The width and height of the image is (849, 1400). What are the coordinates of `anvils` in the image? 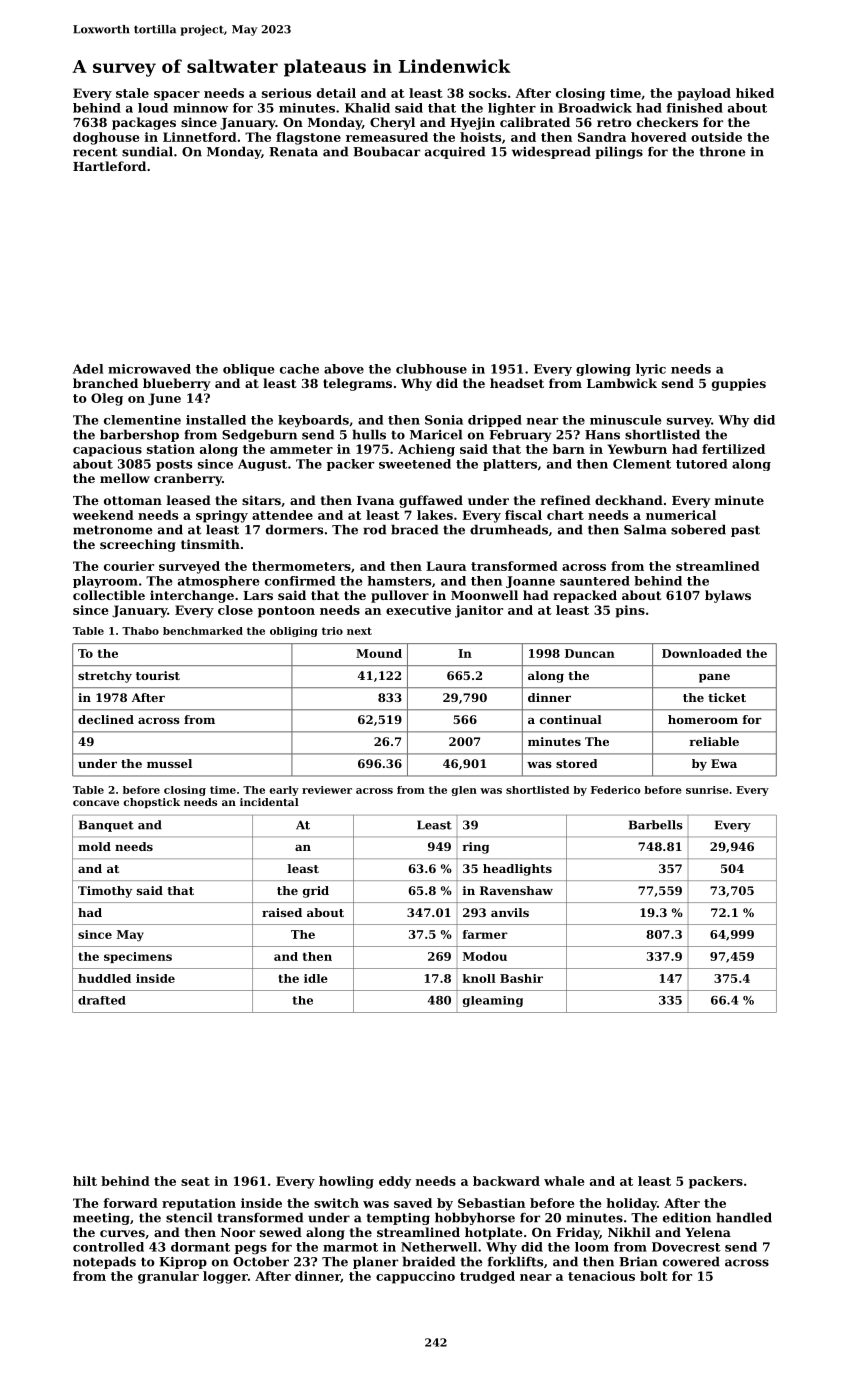 It's located at (510, 912).
